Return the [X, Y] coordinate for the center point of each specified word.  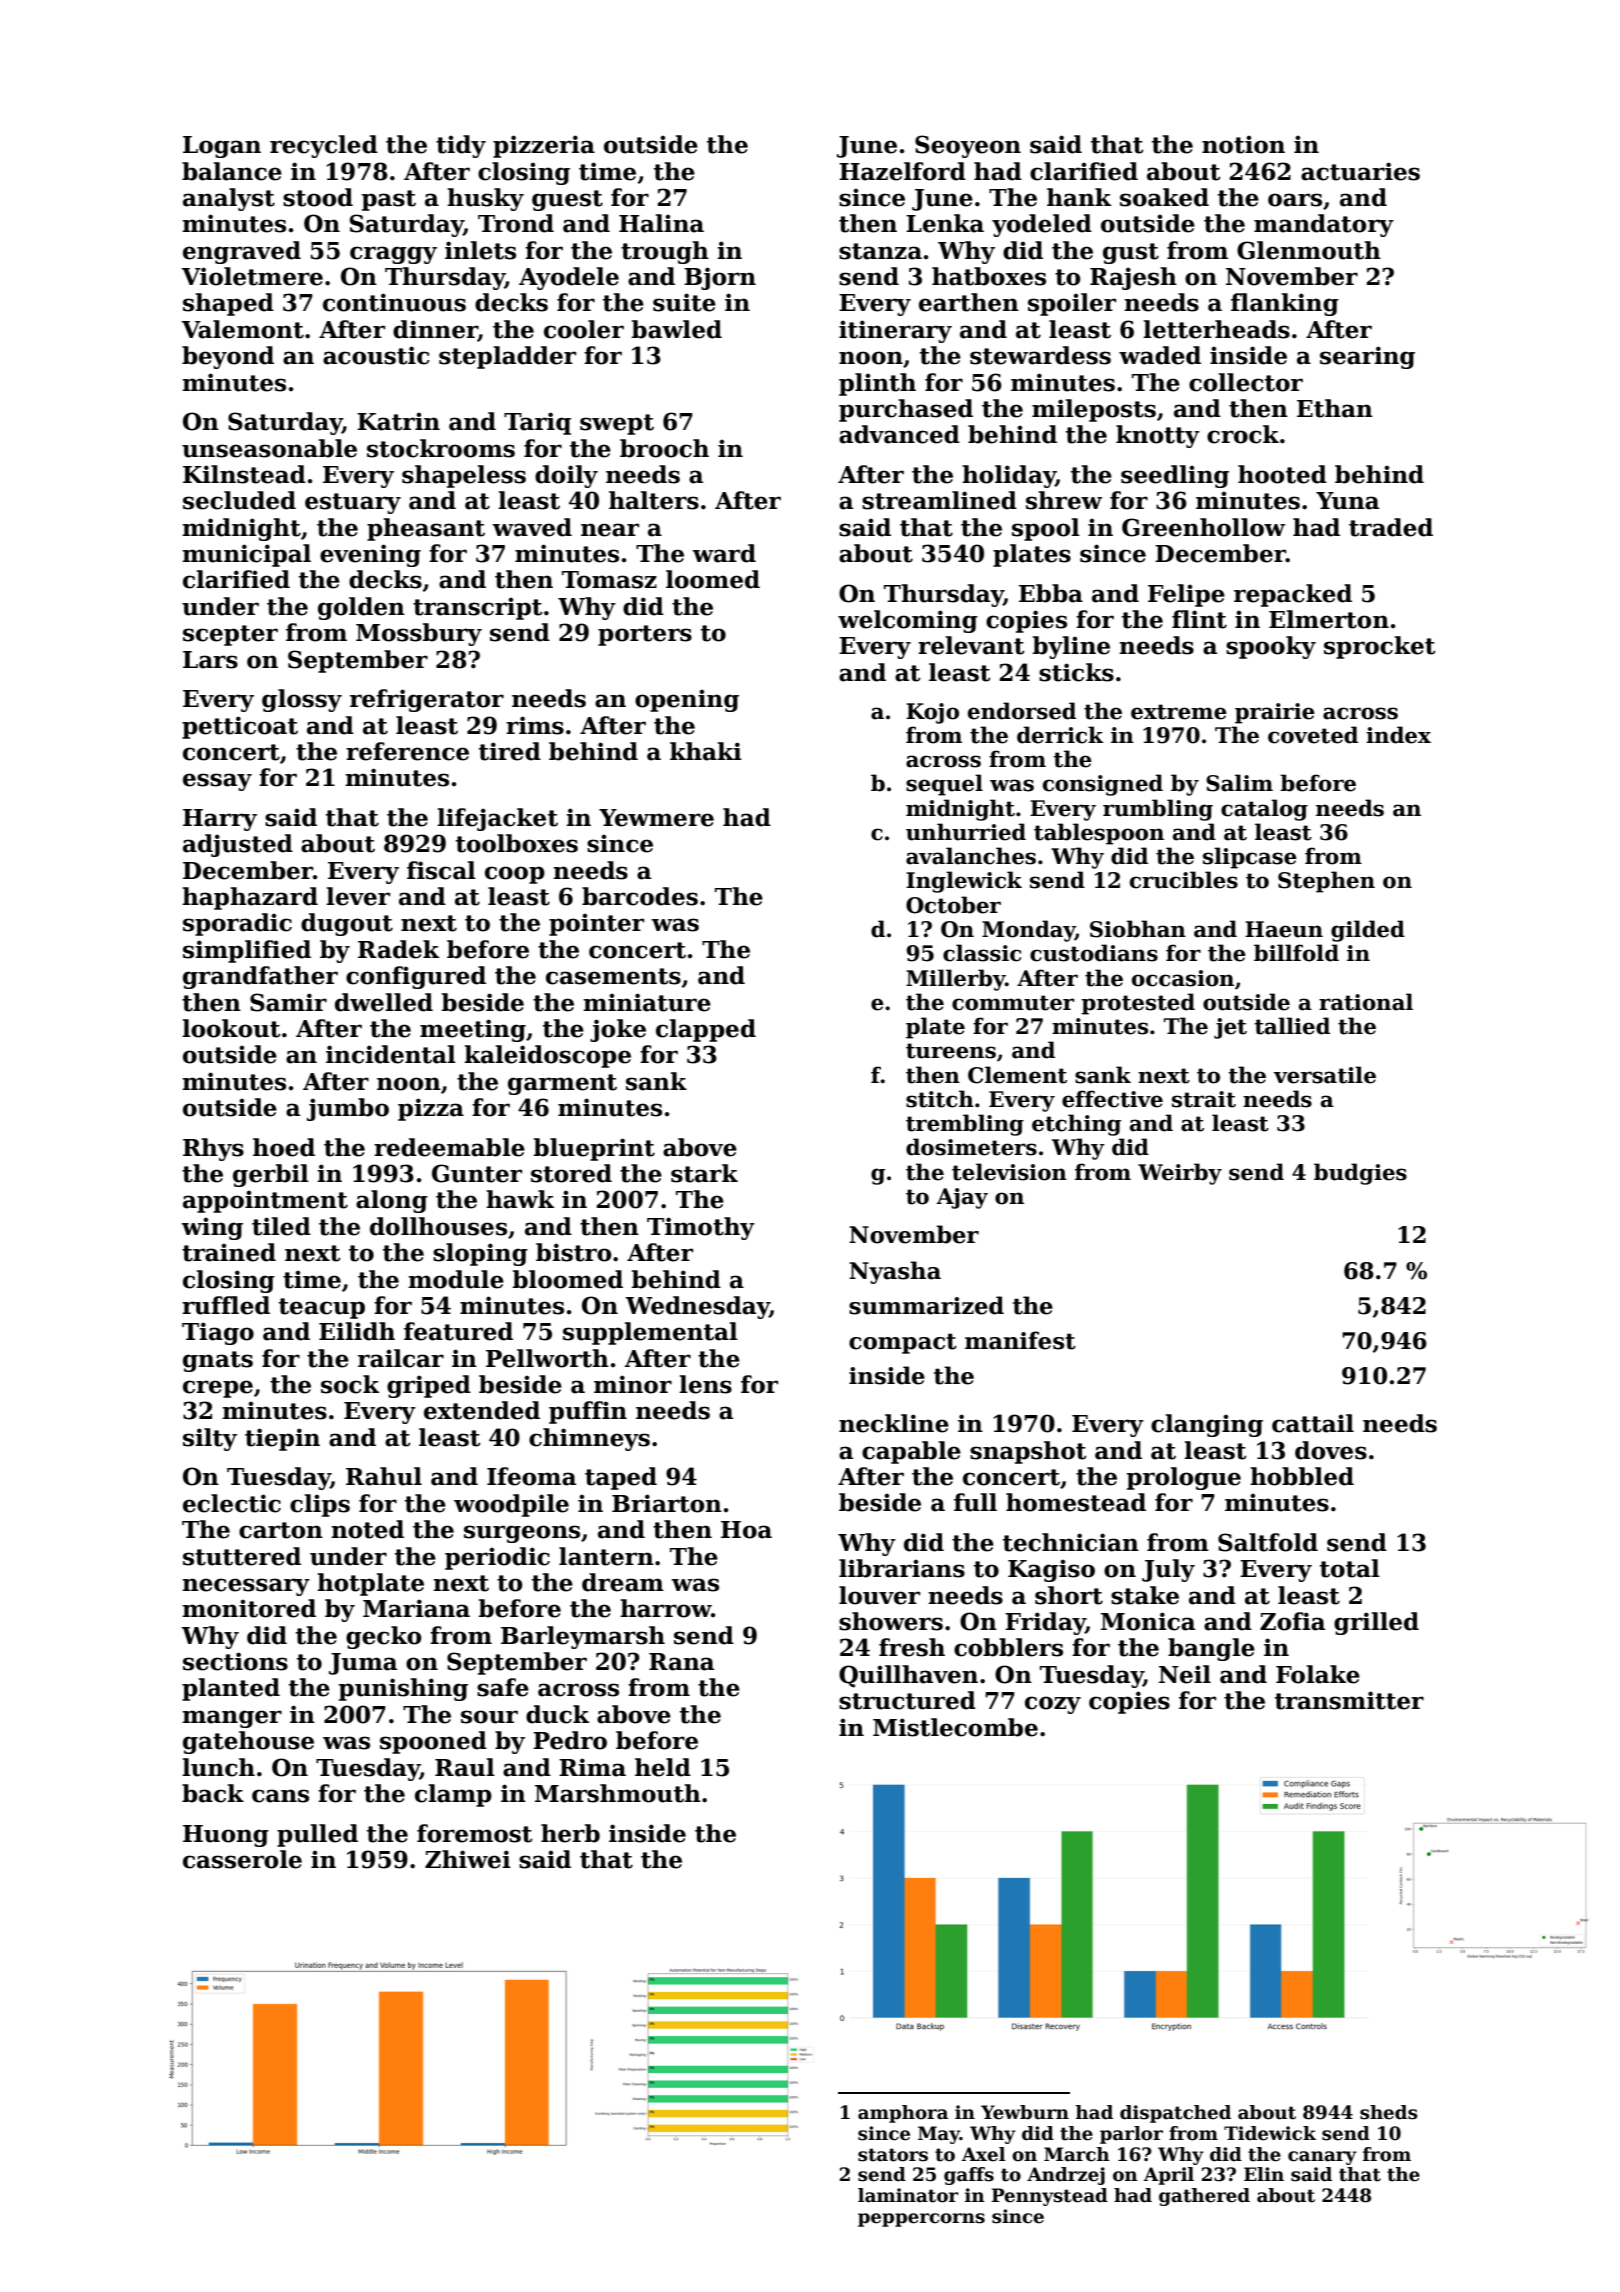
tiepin [282, 1439]
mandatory [1324, 225]
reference [407, 751]
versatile [1325, 1075]
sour [489, 1717]
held [663, 1767]
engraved [242, 252]
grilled [1376, 1623]
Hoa [746, 1530]
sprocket [1380, 647]
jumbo [348, 1109]
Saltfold [1268, 1542]
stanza [880, 251]
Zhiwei [468, 1859]
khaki [706, 751]
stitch [940, 1099]
